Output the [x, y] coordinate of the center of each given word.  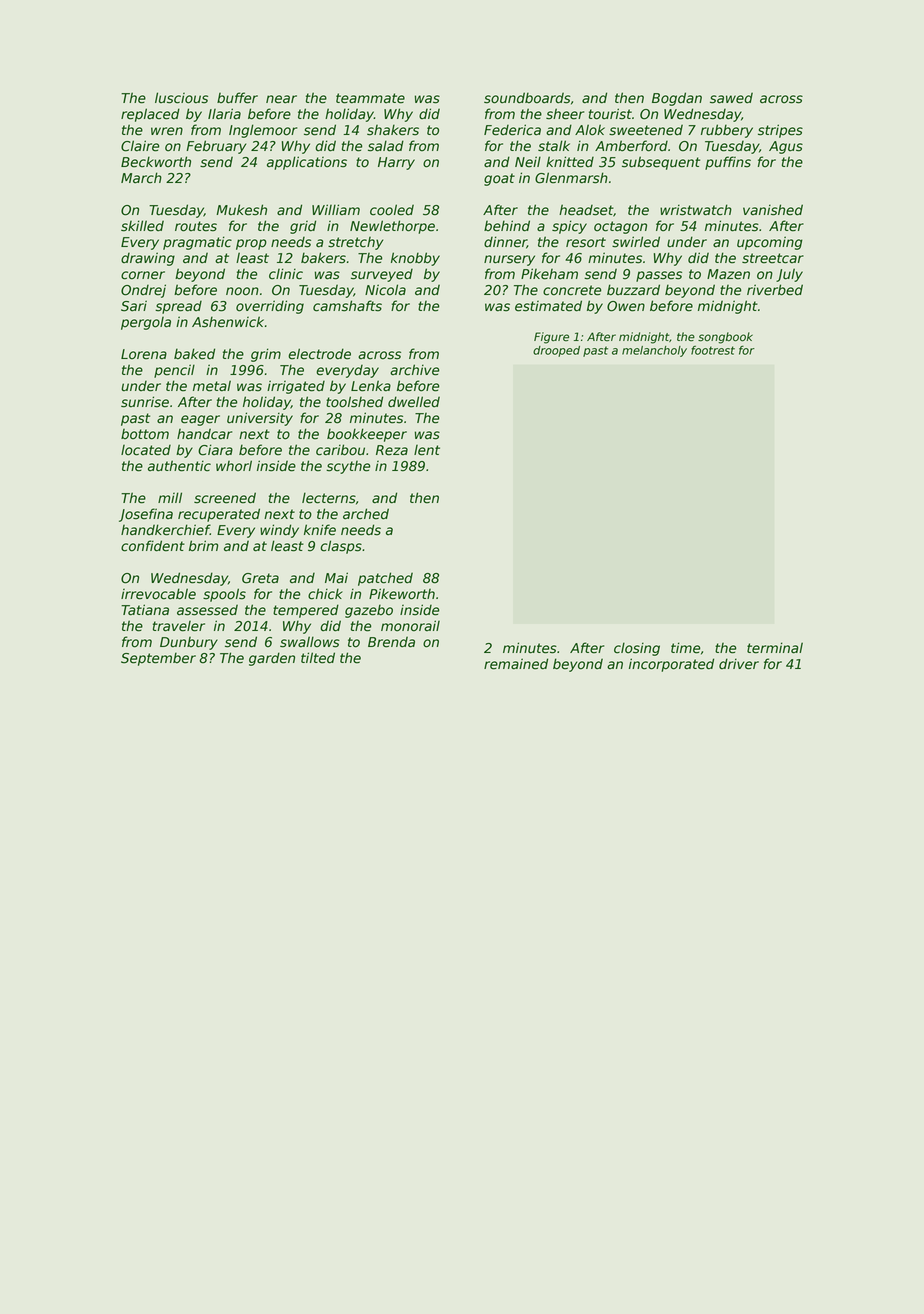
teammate [370, 98]
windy [279, 531]
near [281, 99]
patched [385, 579]
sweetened [646, 130]
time [685, 648]
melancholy [654, 351]
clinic [286, 274]
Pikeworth [402, 594]
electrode [319, 354]
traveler [179, 626]
